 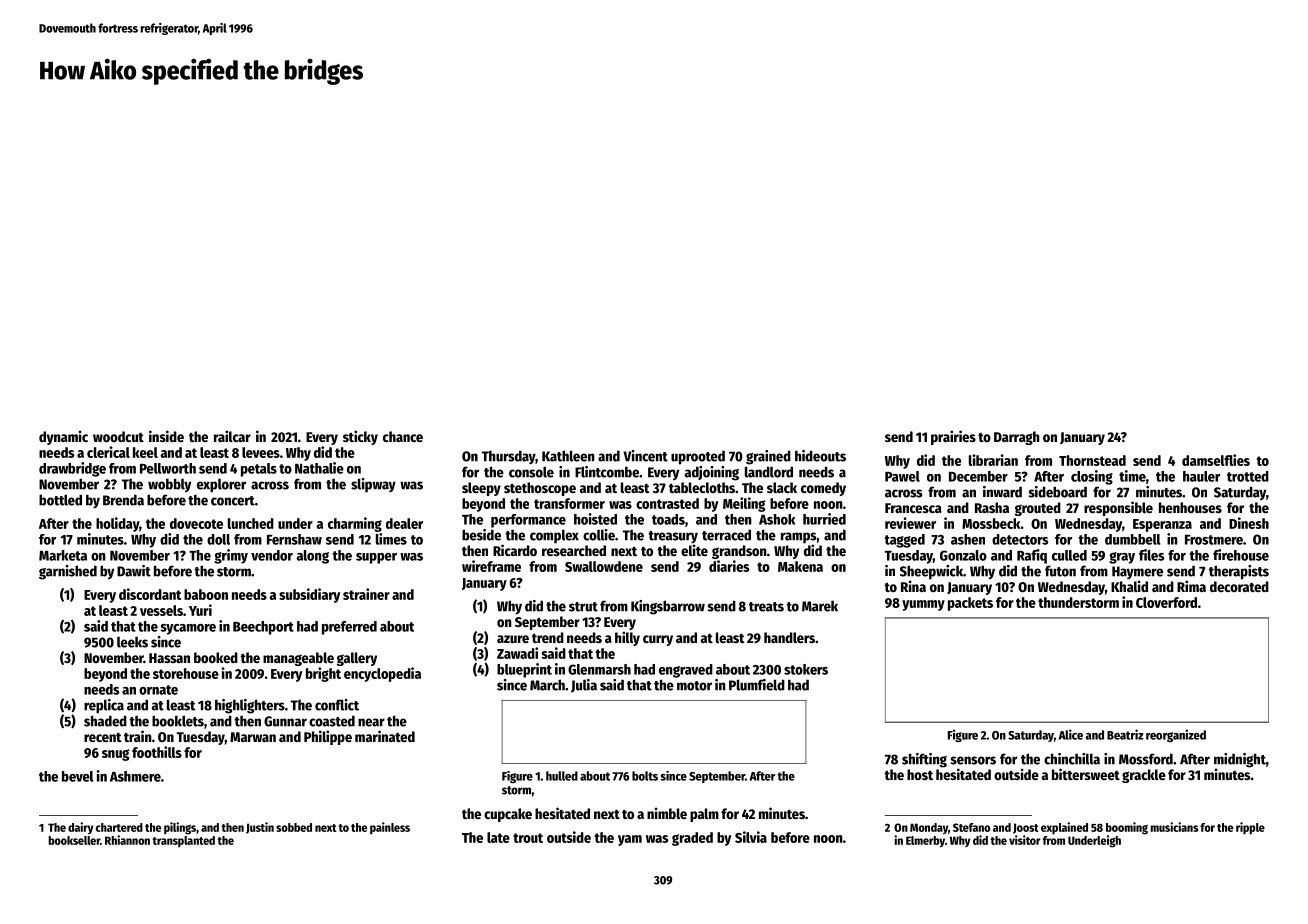 I want to click on woodcut, so click(x=118, y=436).
